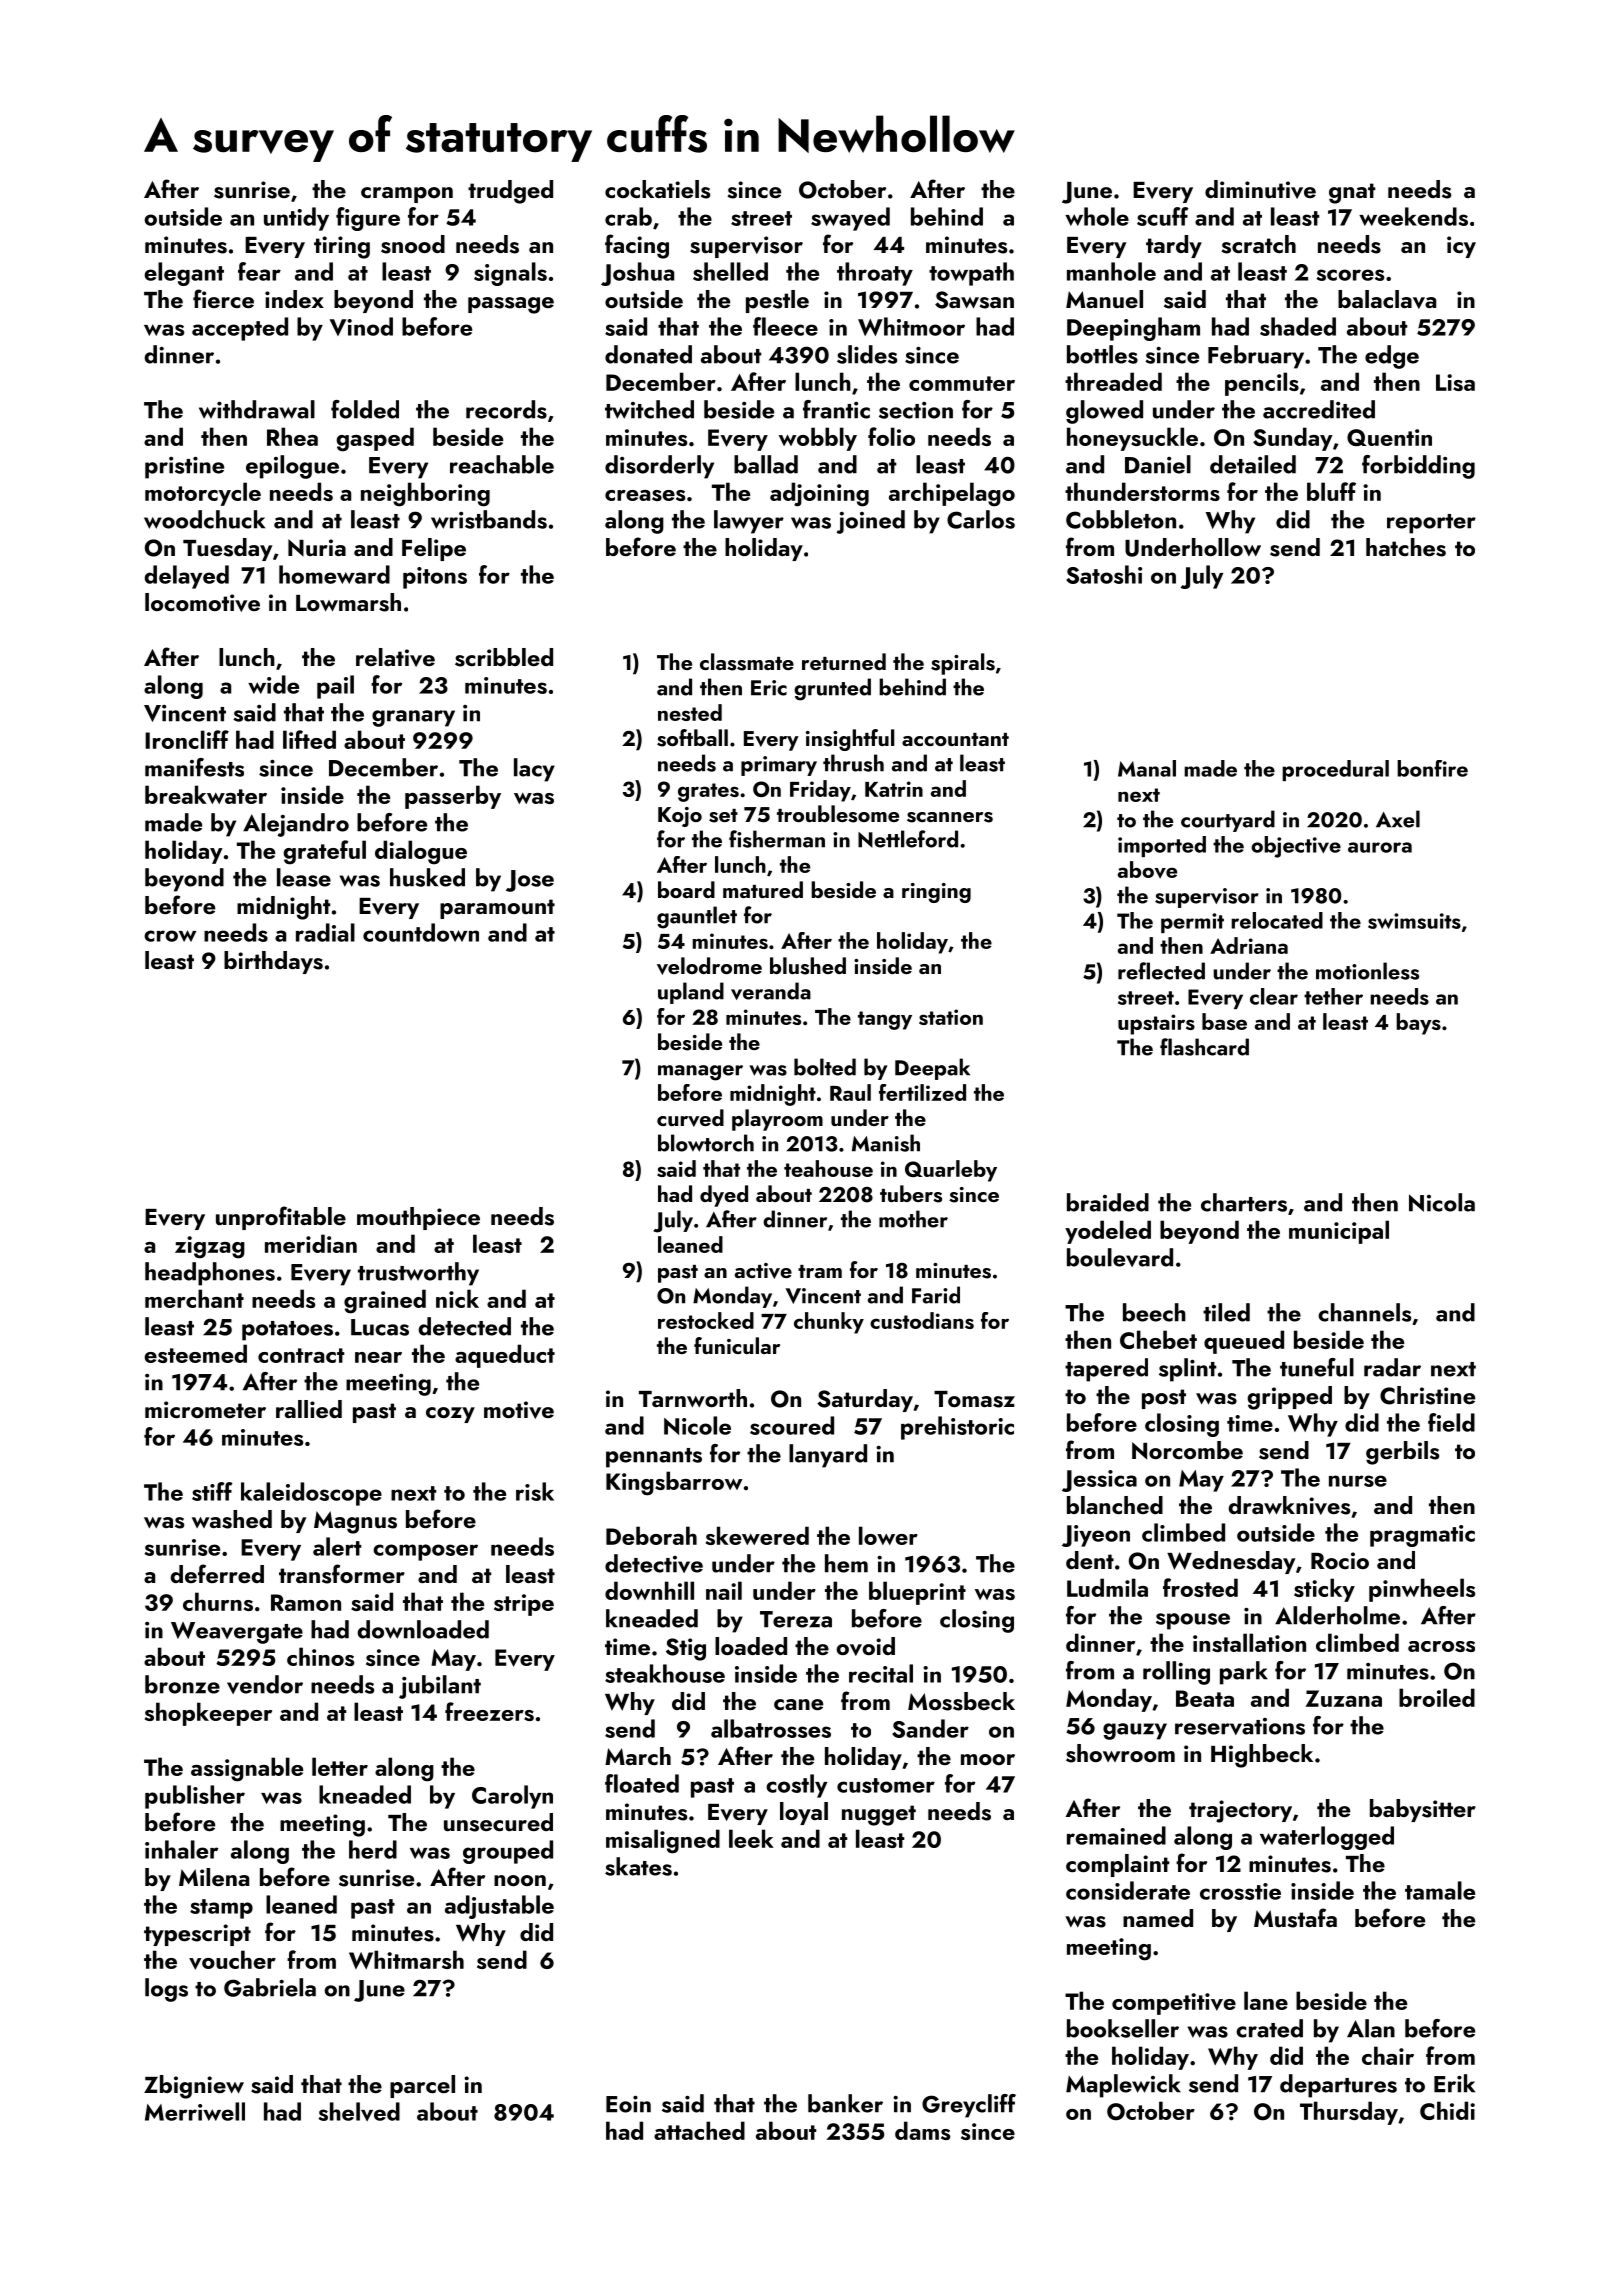 The image size is (1620, 2292). I want to click on gnat, so click(1352, 193).
